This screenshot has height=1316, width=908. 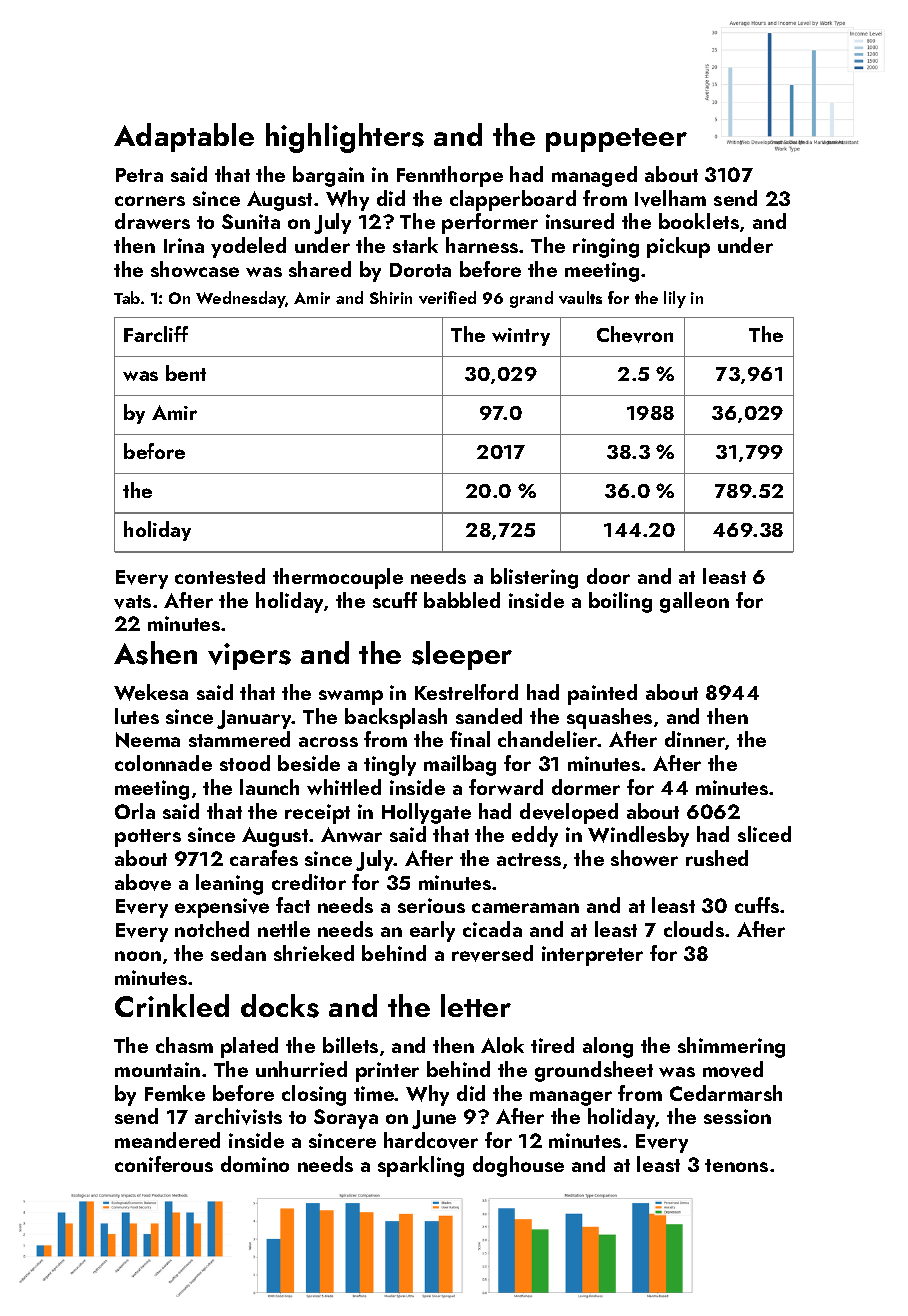 What do you see at coordinates (184, 137) in the screenshot?
I see `Adaptable` at bounding box center [184, 137].
